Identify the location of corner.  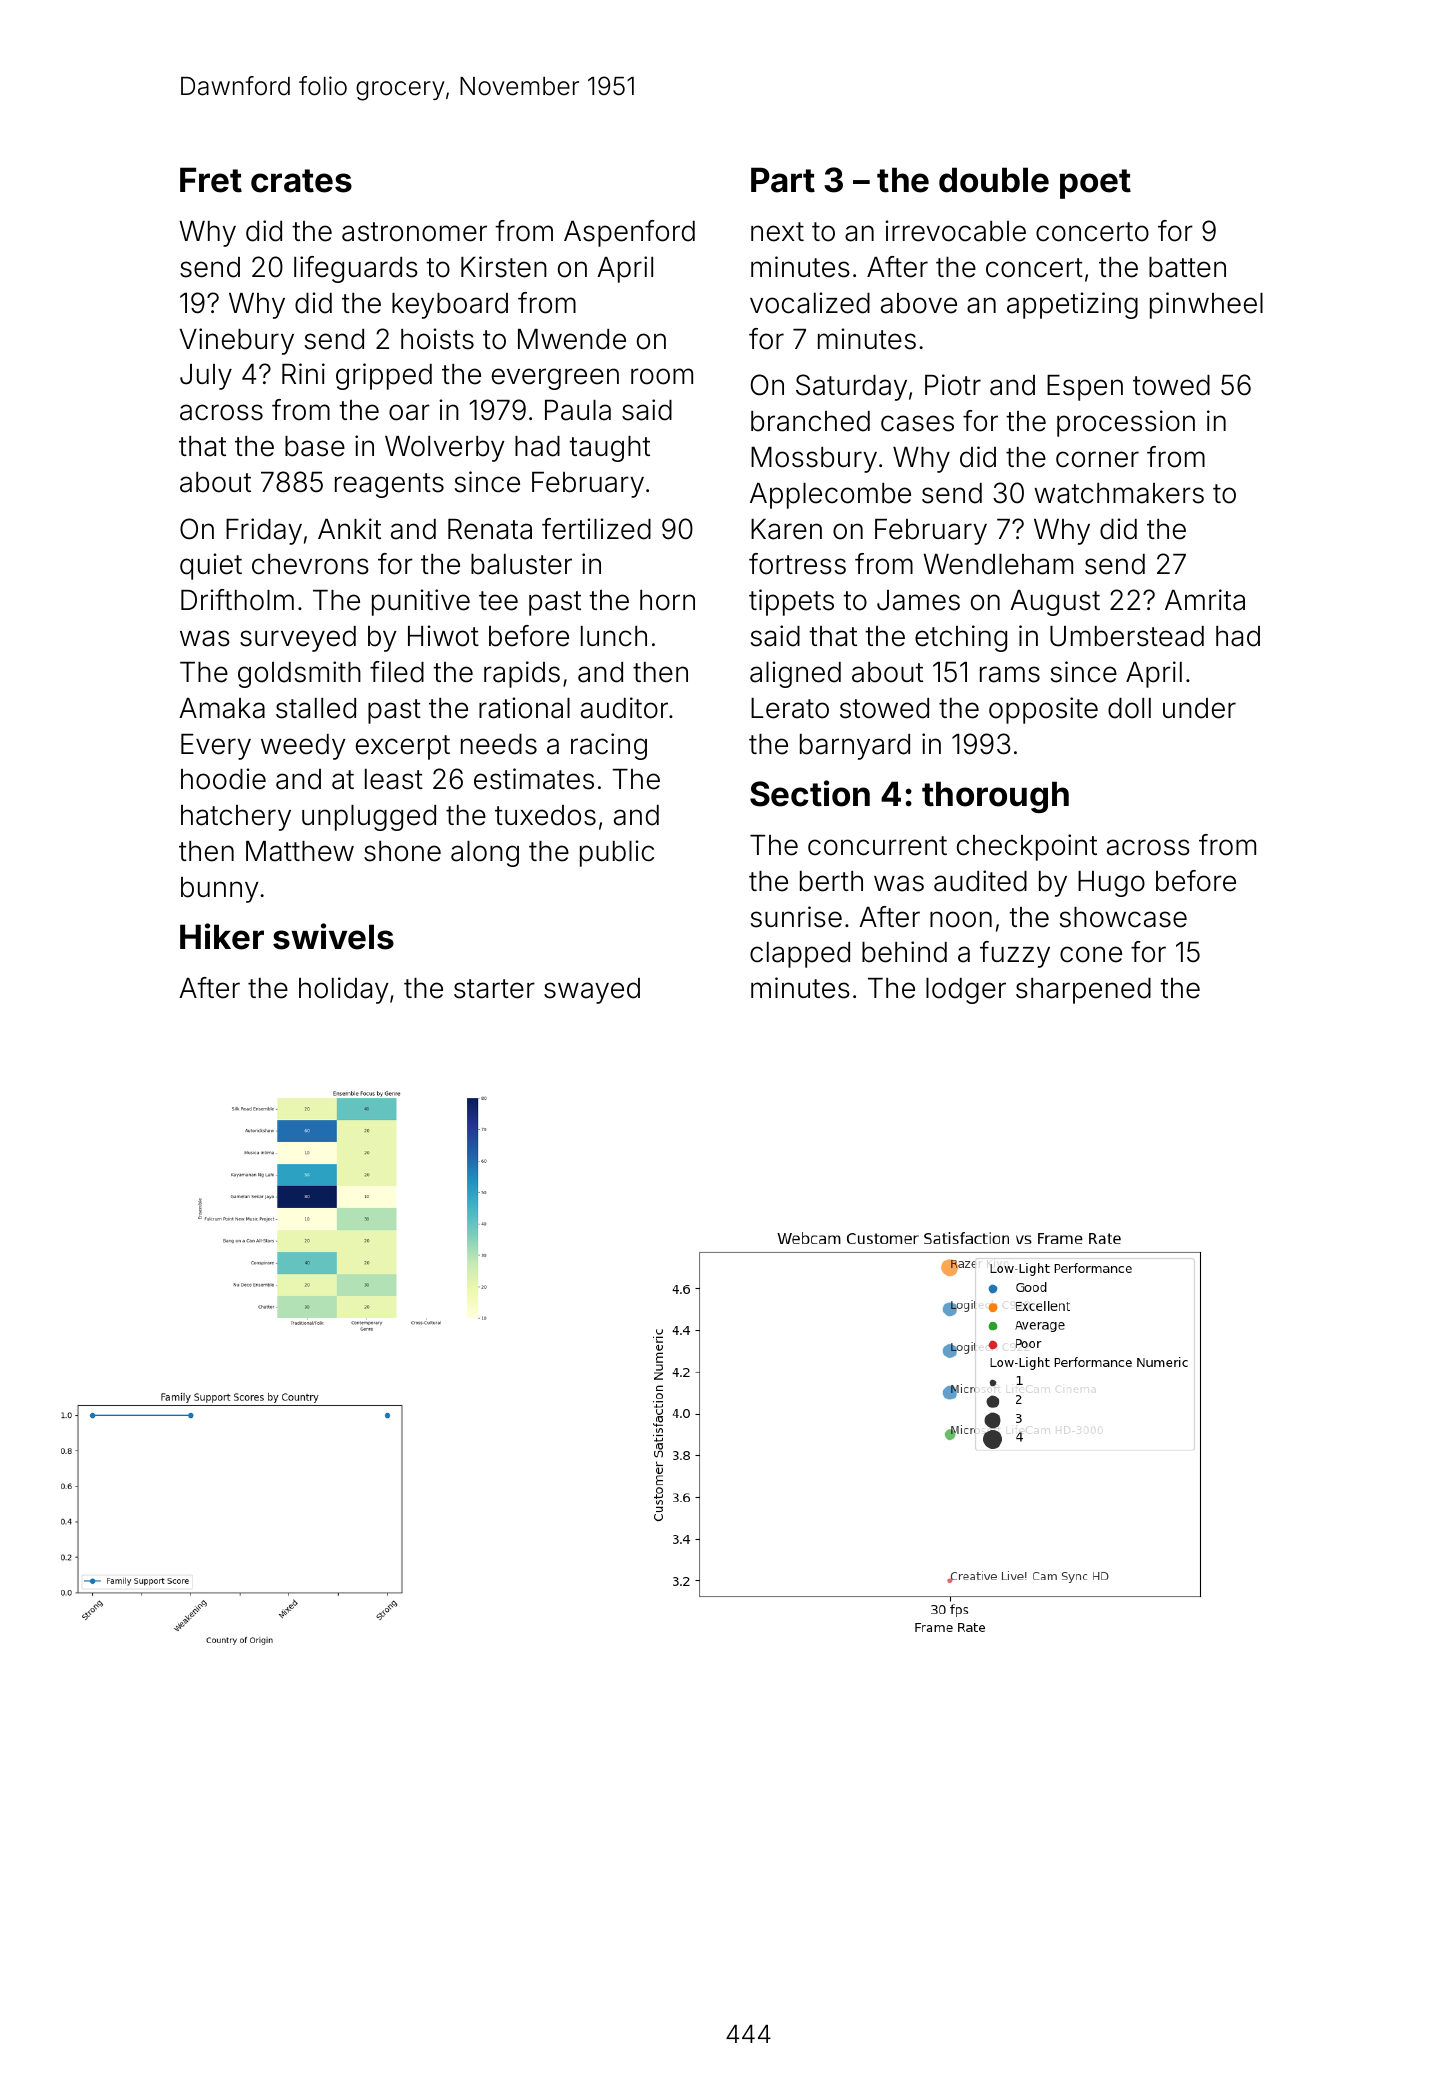
(1097, 459).
